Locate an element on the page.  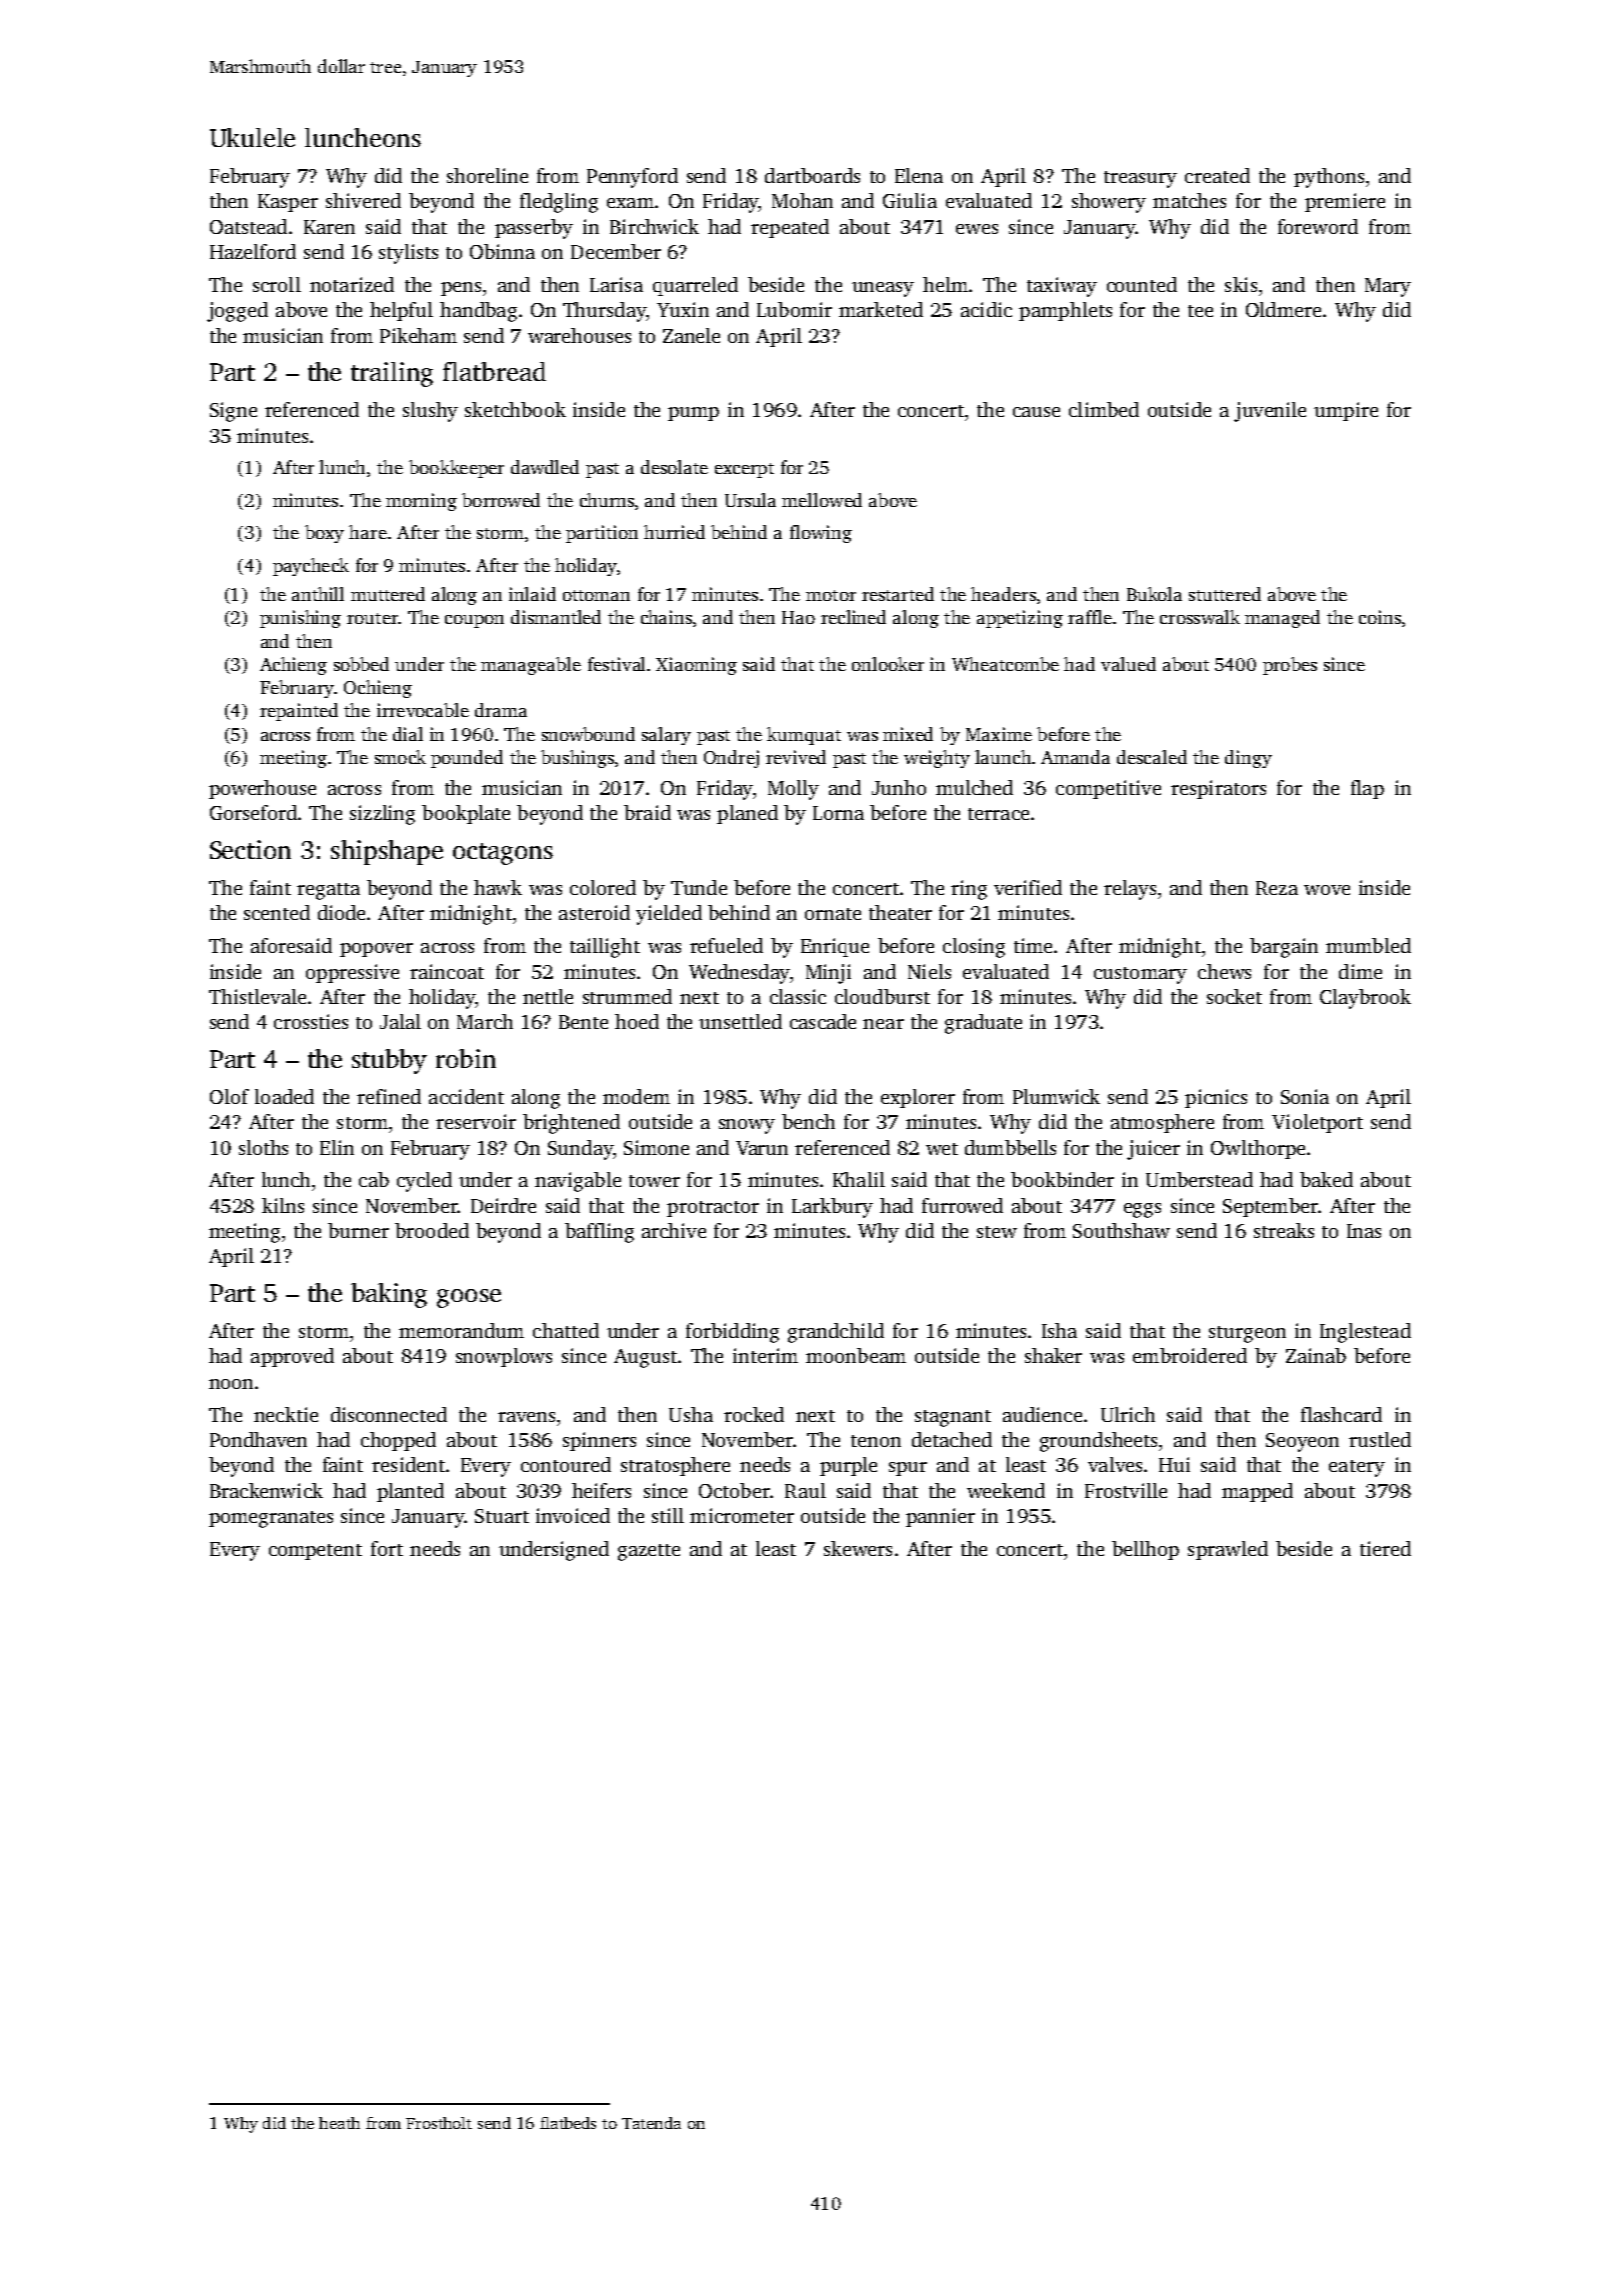
accident is located at coordinates (466, 1096).
